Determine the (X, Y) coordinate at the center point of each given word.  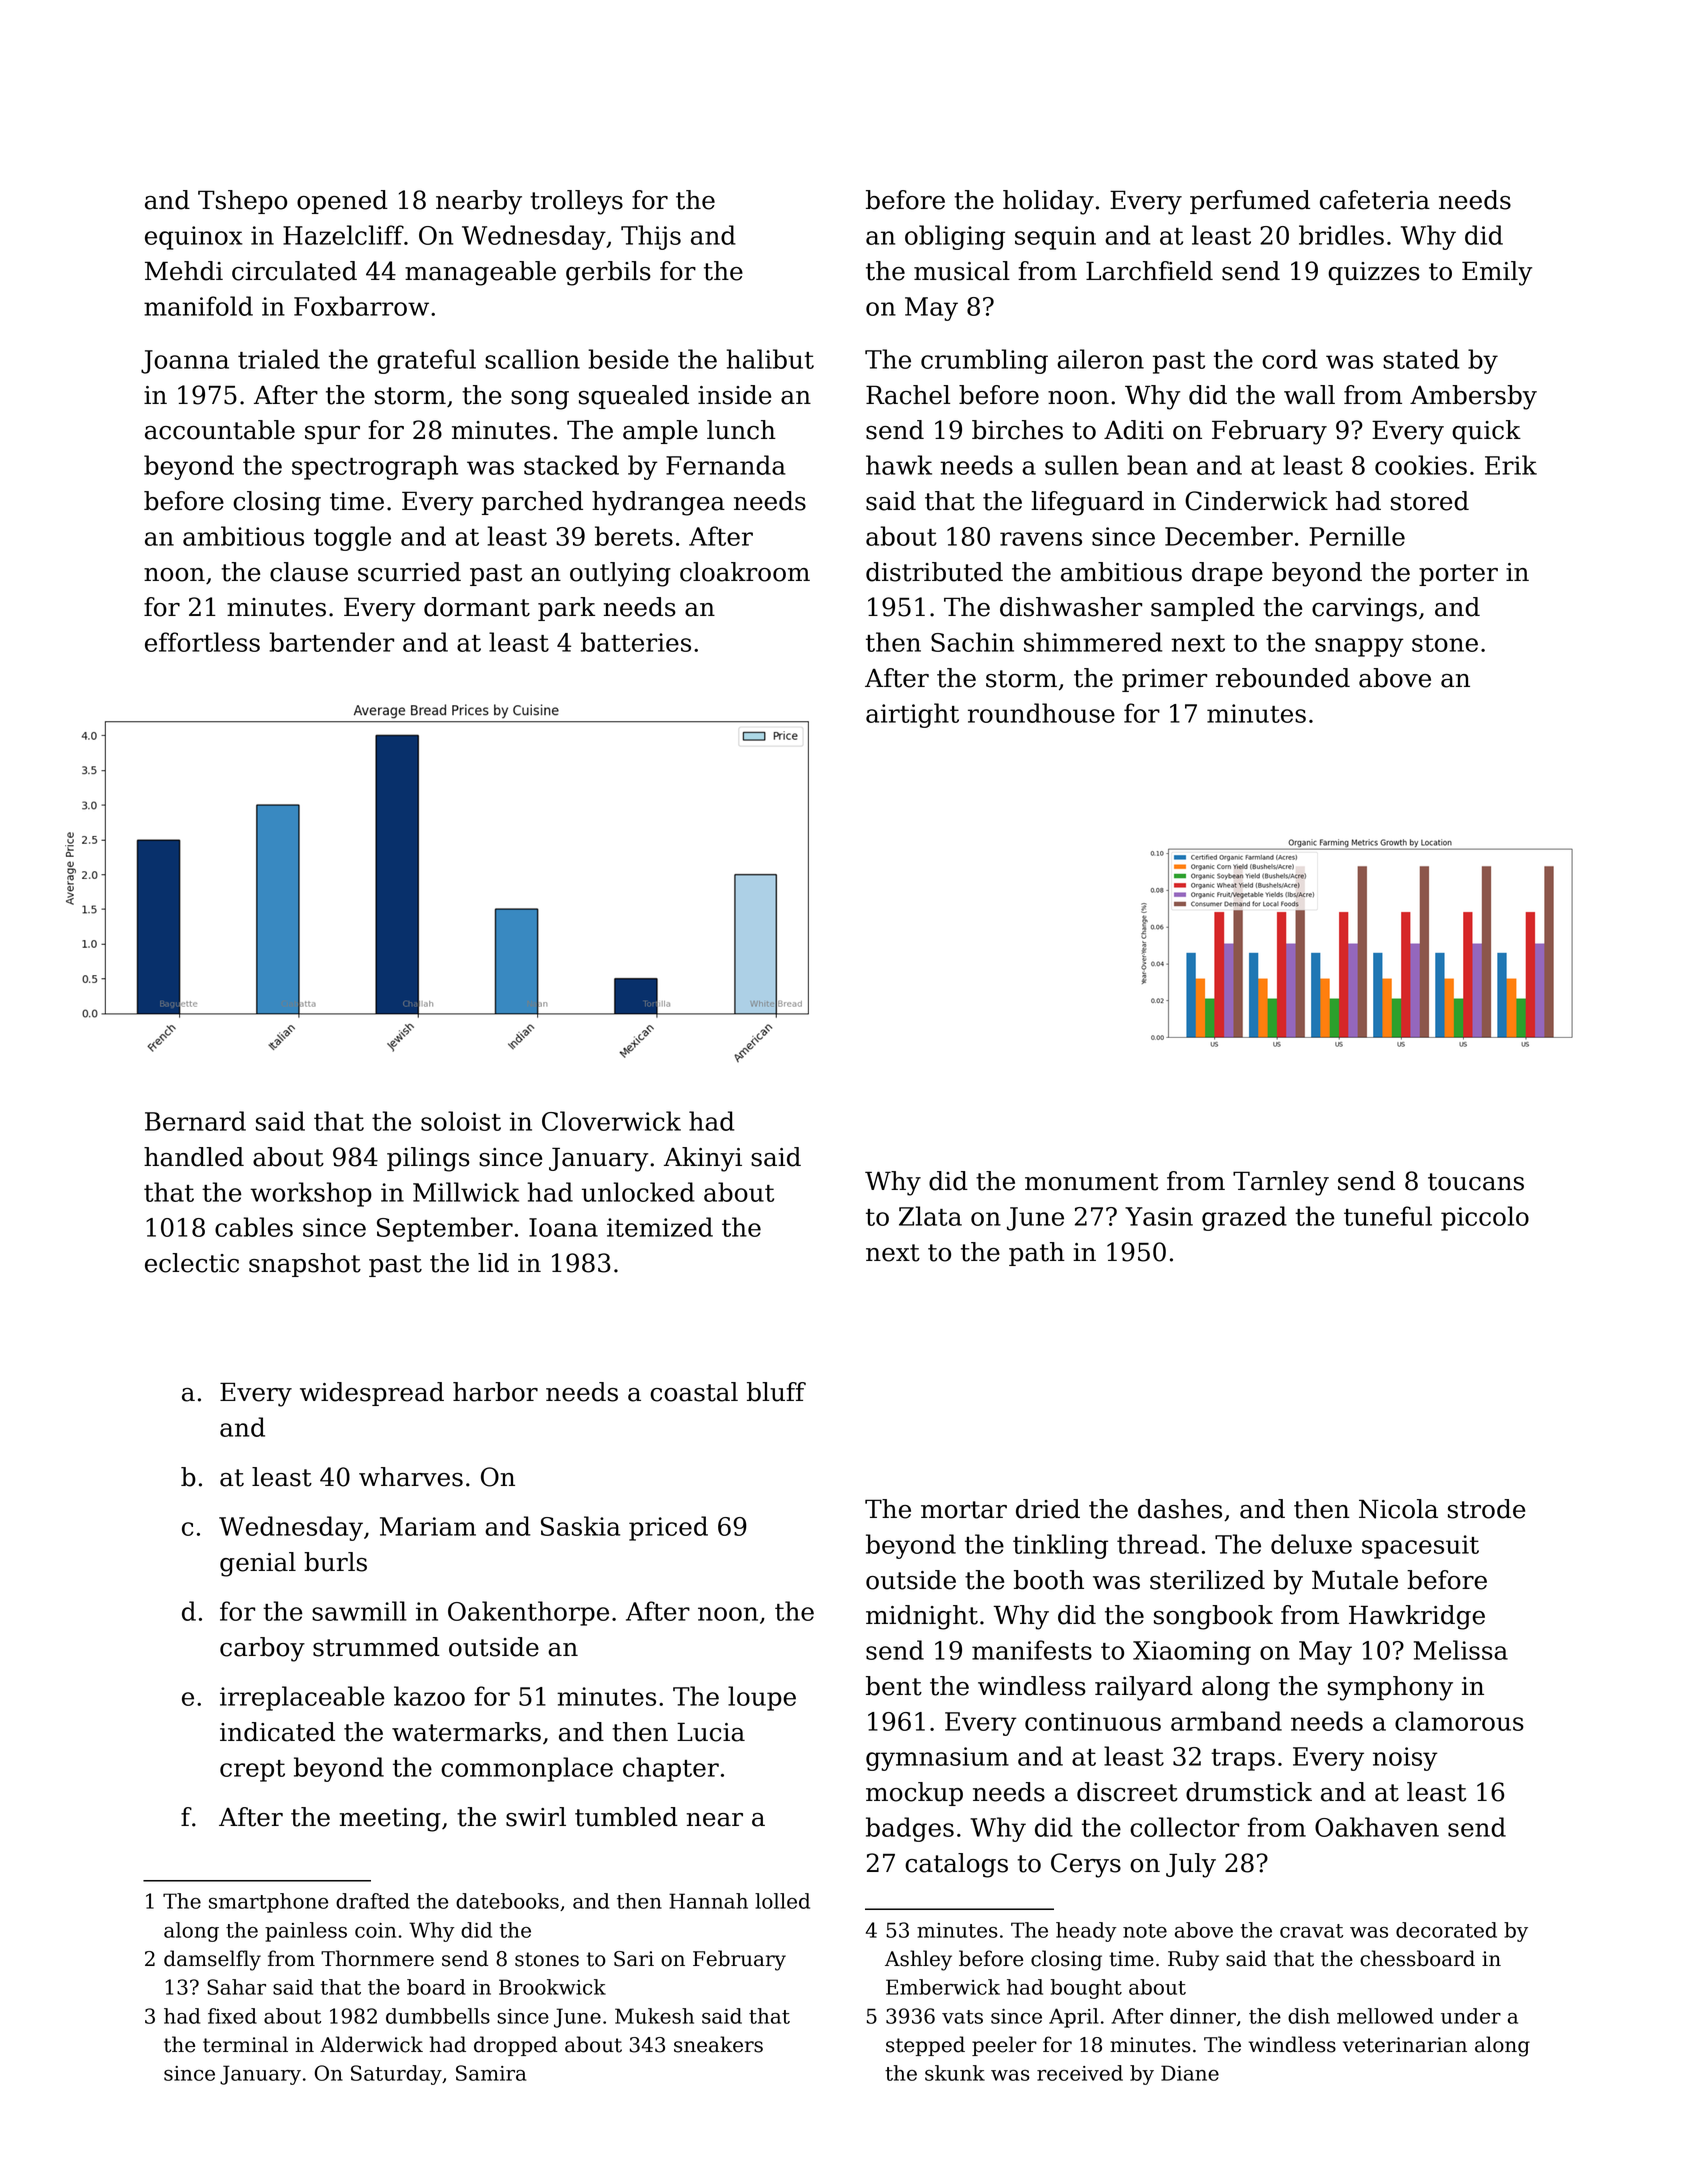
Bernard (195, 1121)
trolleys (576, 202)
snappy (1359, 647)
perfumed (1250, 202)
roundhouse (1041, 713)
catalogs (956, 1865)
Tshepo (242, 202)
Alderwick (371, 2044)
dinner (1203, 2016)
